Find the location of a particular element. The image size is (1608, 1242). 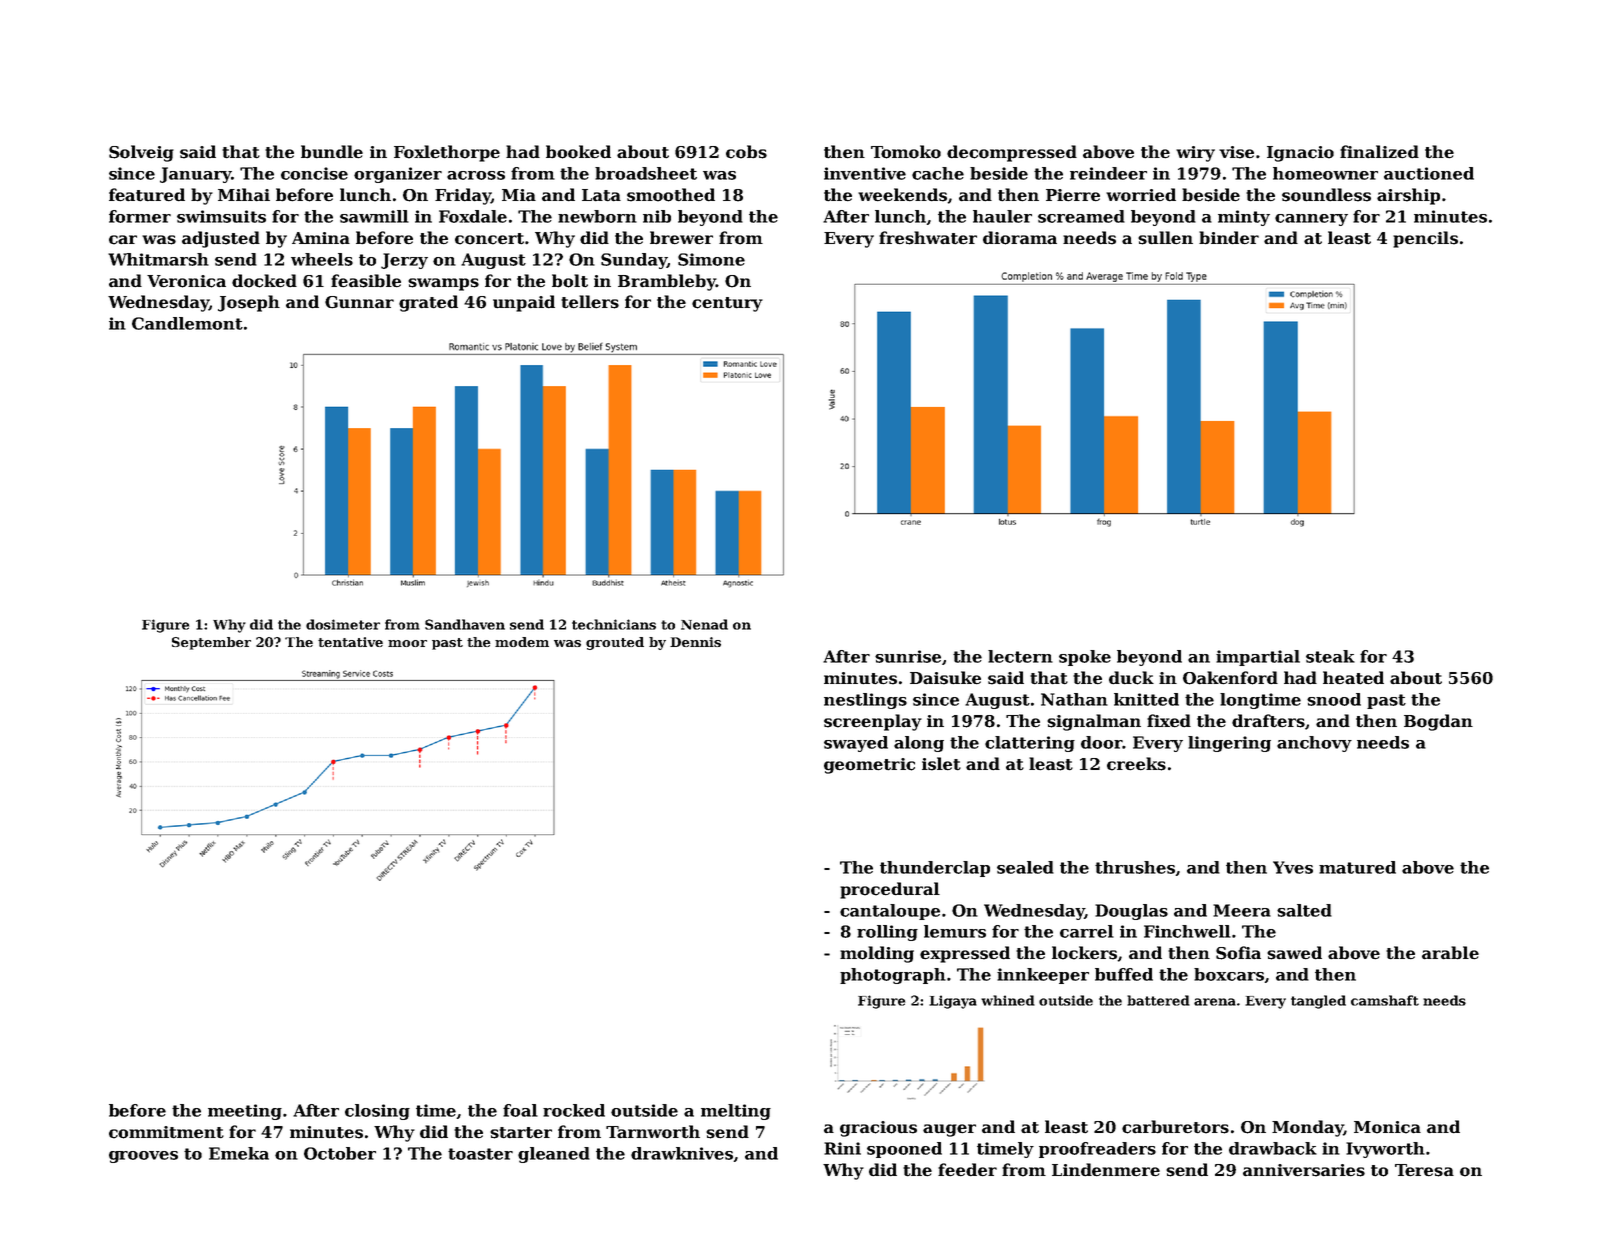

unpaid is located at coordinates (524, 303).
